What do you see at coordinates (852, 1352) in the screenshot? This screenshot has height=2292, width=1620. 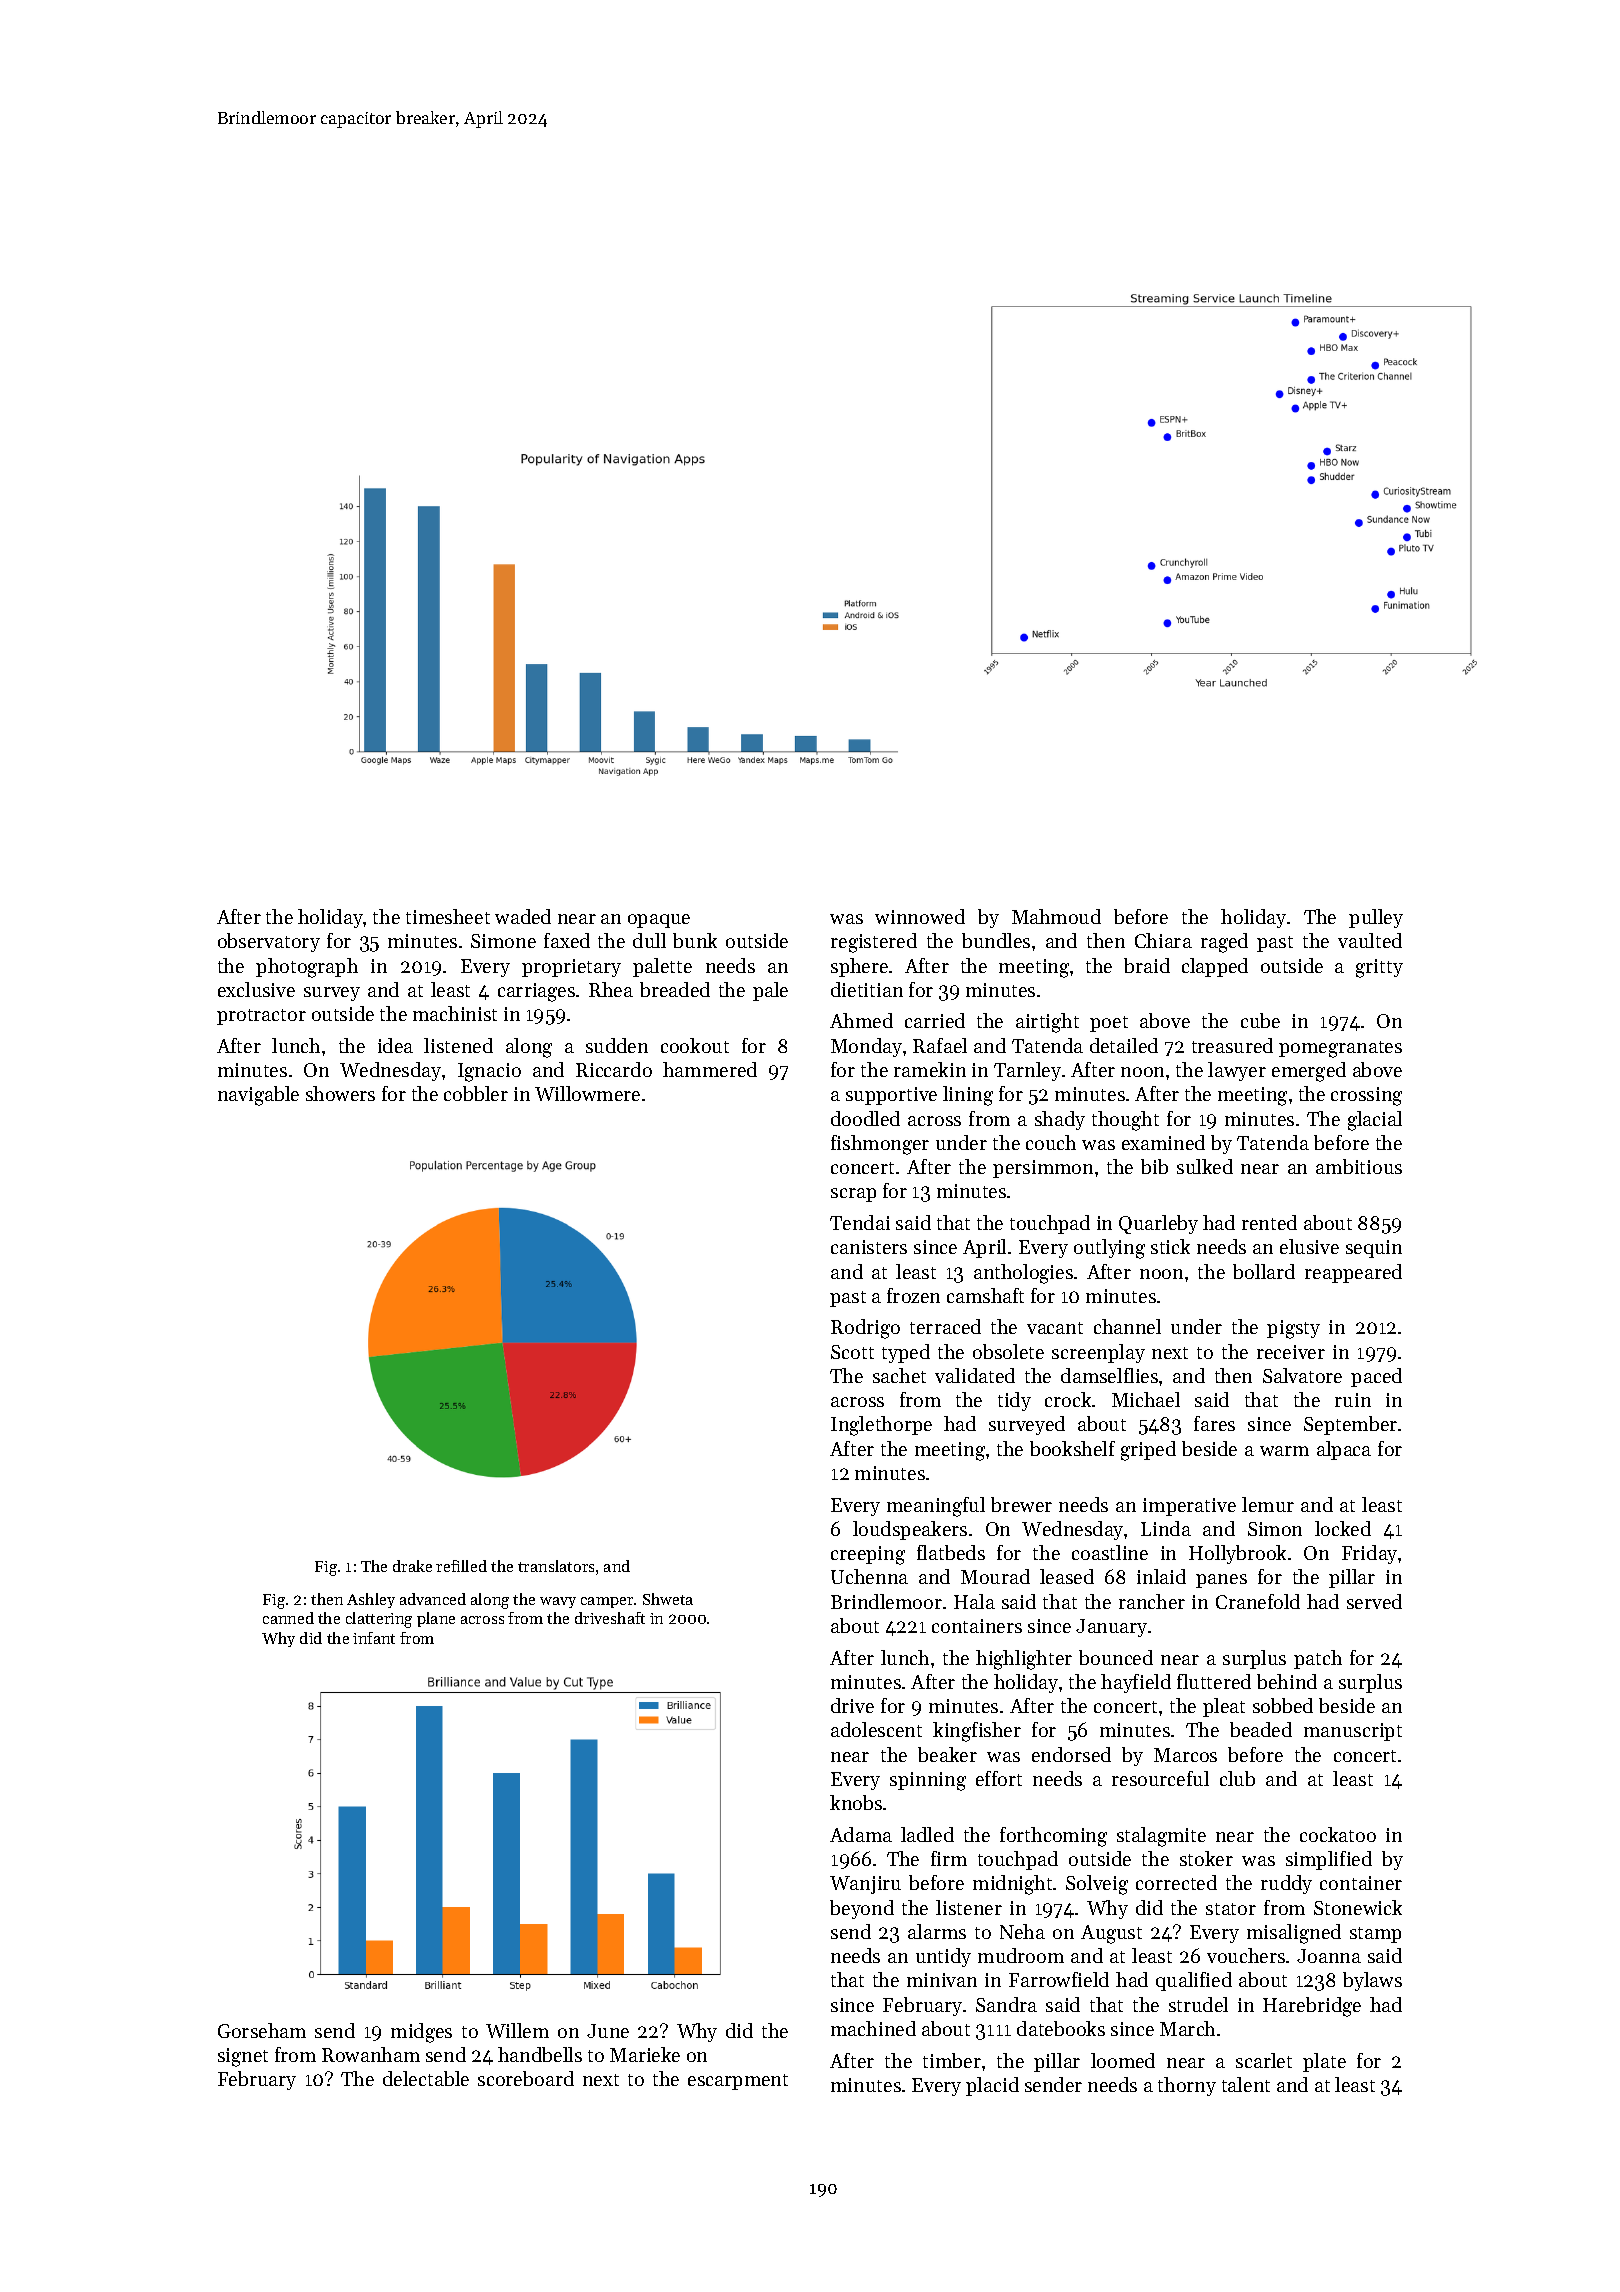 I see `Scott` at bounding box center [852, 1352].
